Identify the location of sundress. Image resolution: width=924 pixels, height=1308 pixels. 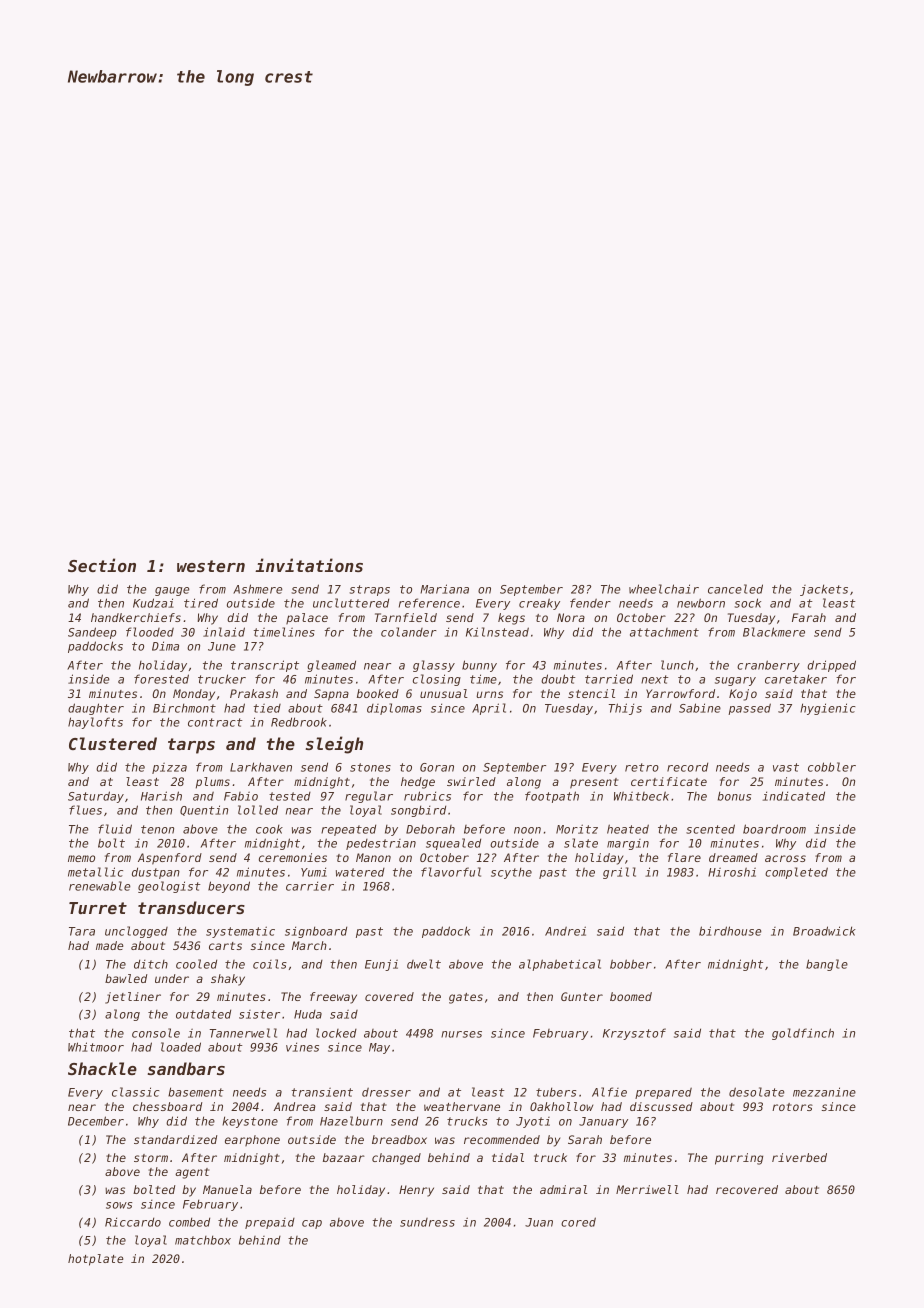
(427, 1222).
